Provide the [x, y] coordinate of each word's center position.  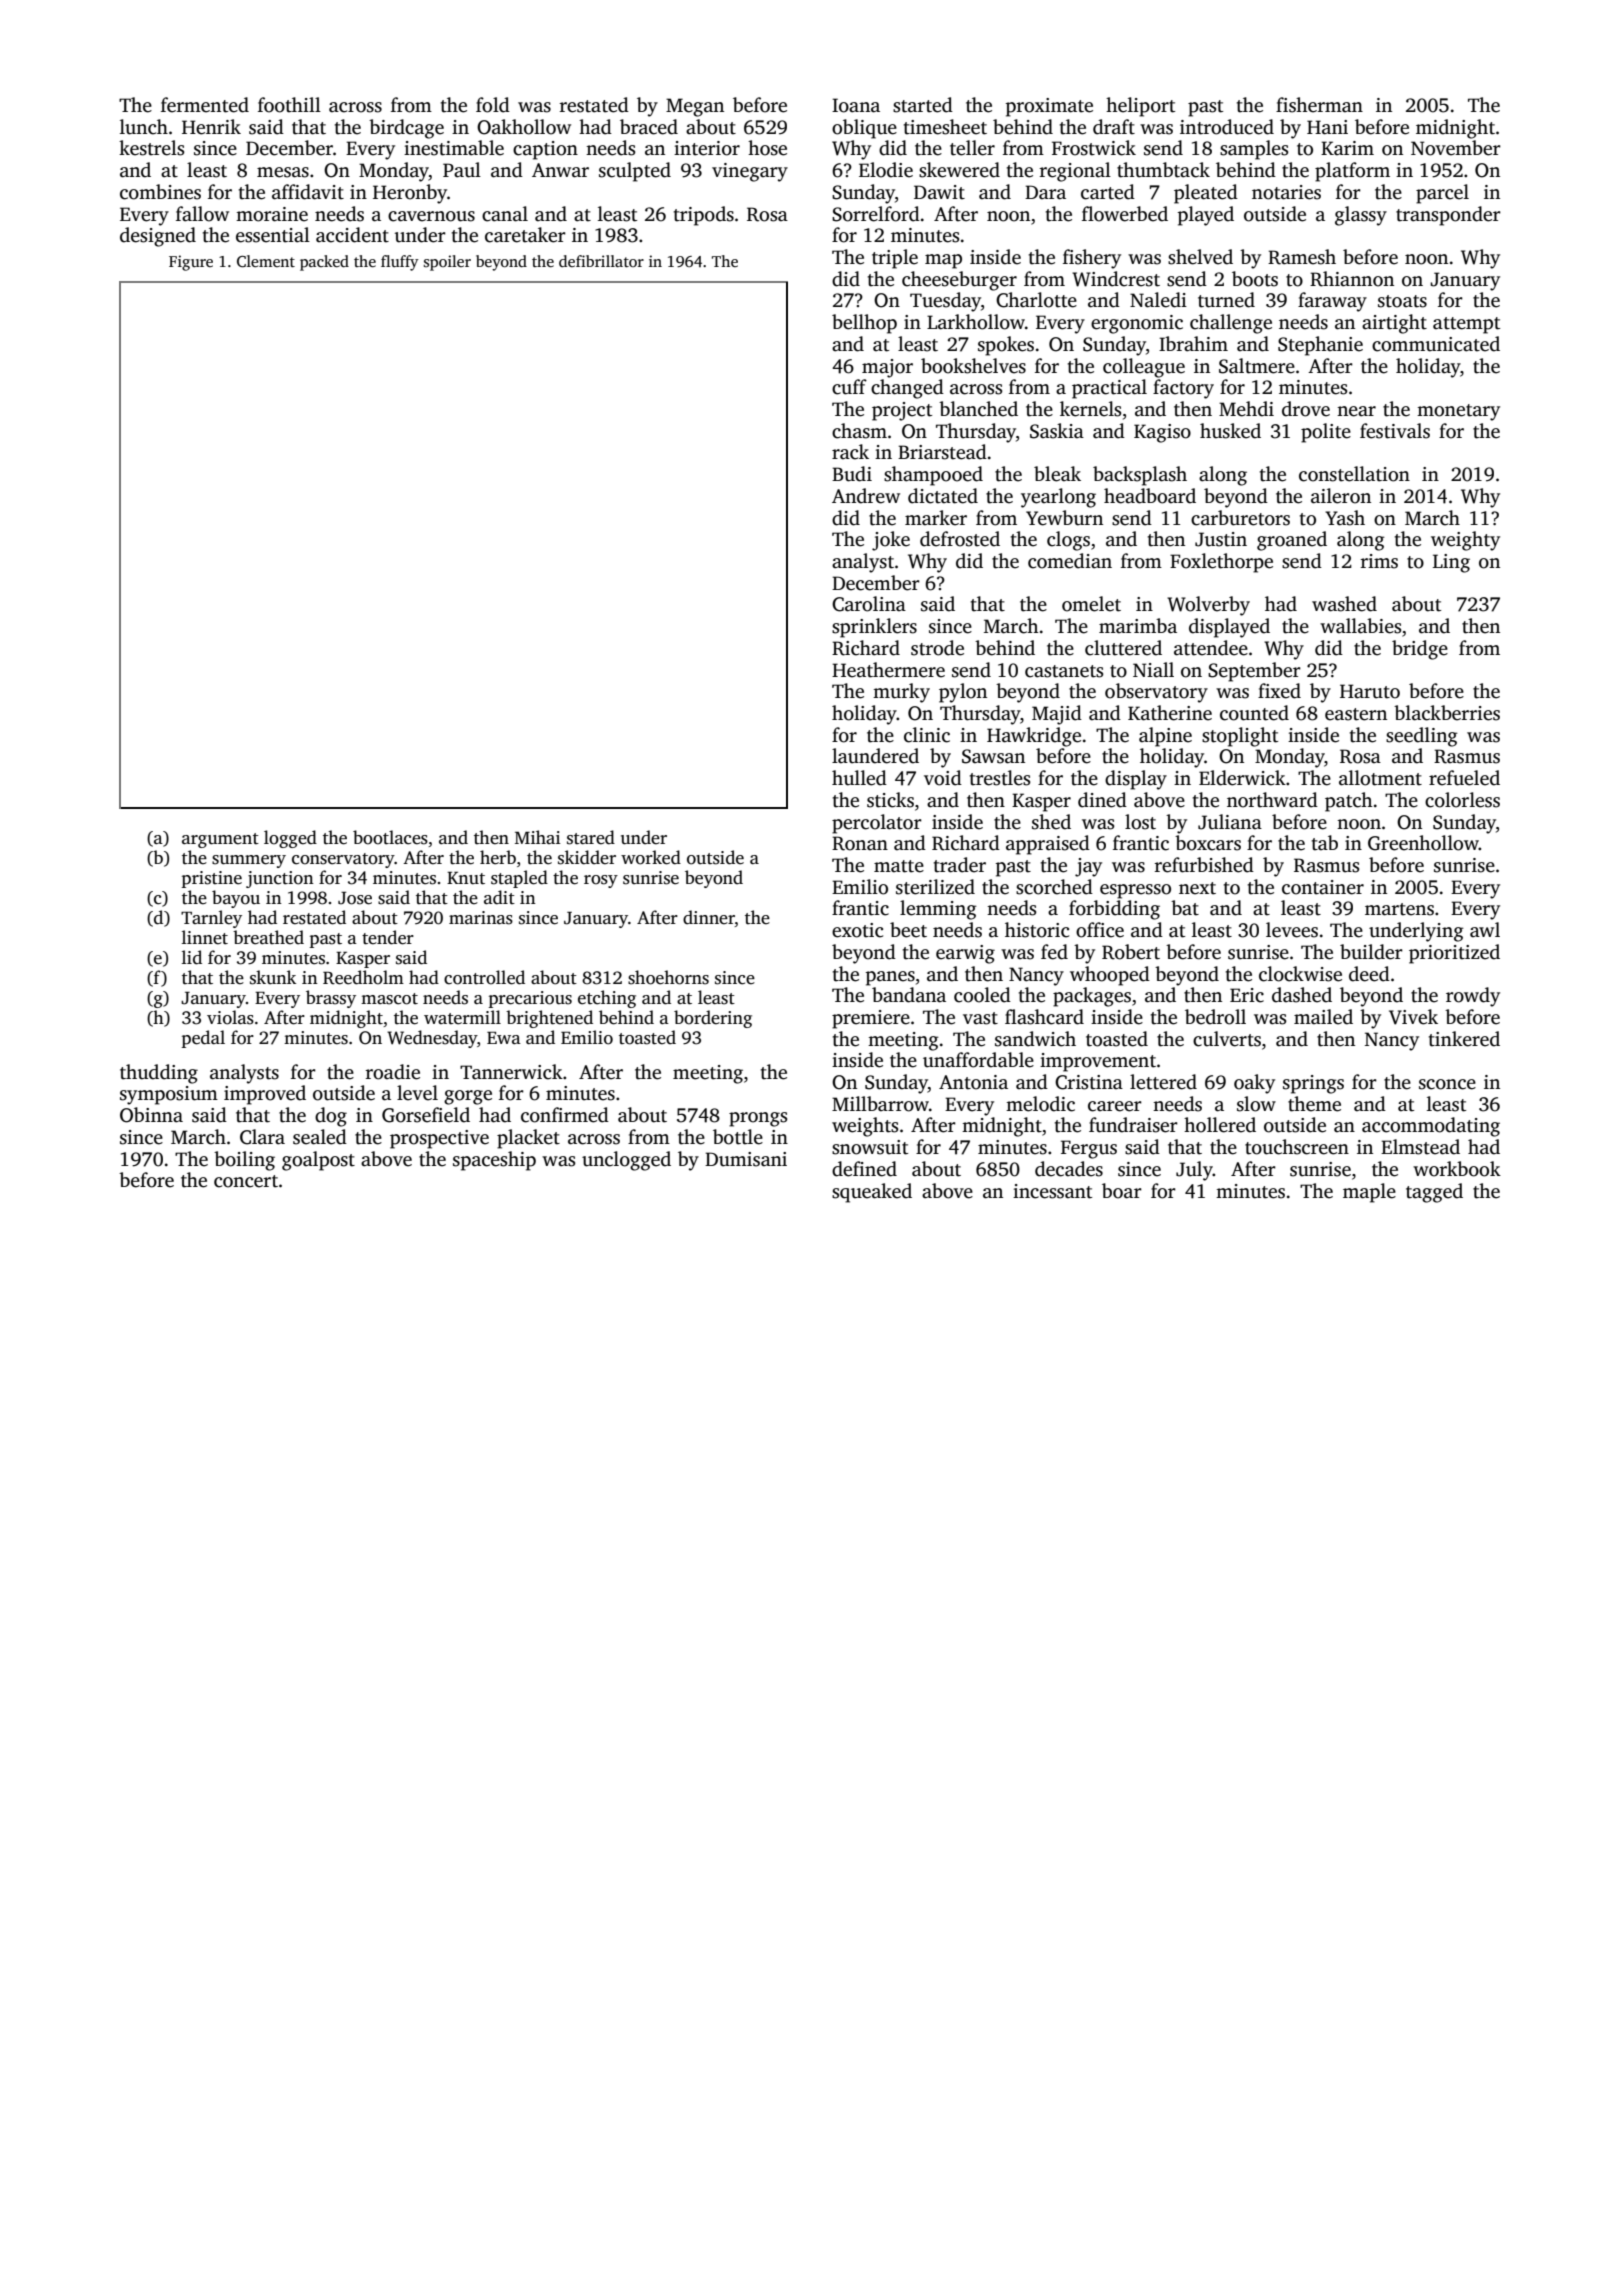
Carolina [869, 604]
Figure [191, 263]
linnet [205, 937]
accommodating [1431, 1127]
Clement [266, 261]
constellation [1354, 474]
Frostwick [1094, 148]
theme [1314, 1104]
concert [246, 1181]
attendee [1211, 648]
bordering [713, 1019]
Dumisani [746, 1159]
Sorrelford [876, 214]
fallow [202, 214]
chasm [859, 431]
